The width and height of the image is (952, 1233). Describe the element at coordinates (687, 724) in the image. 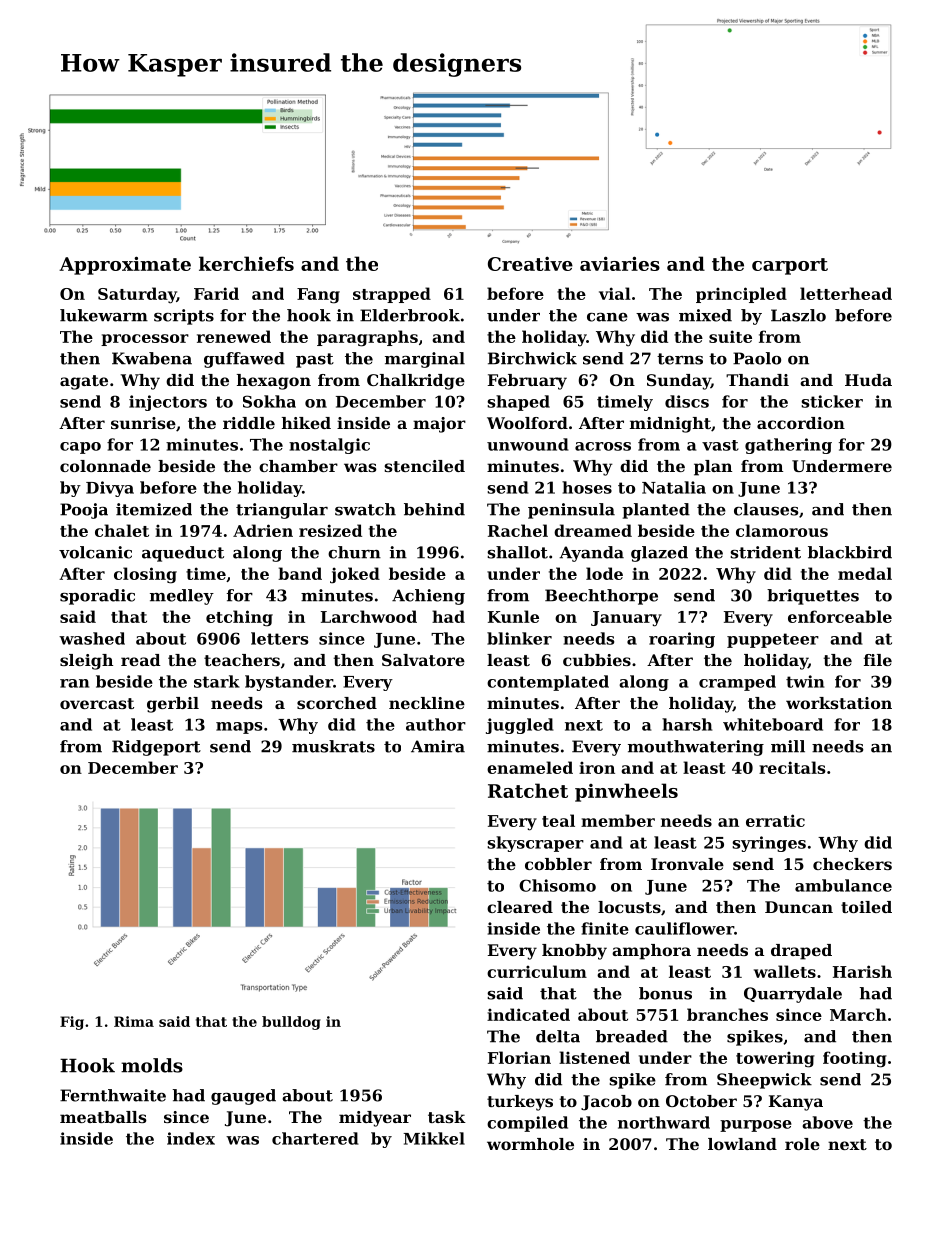

I see `harsh` at that location.
